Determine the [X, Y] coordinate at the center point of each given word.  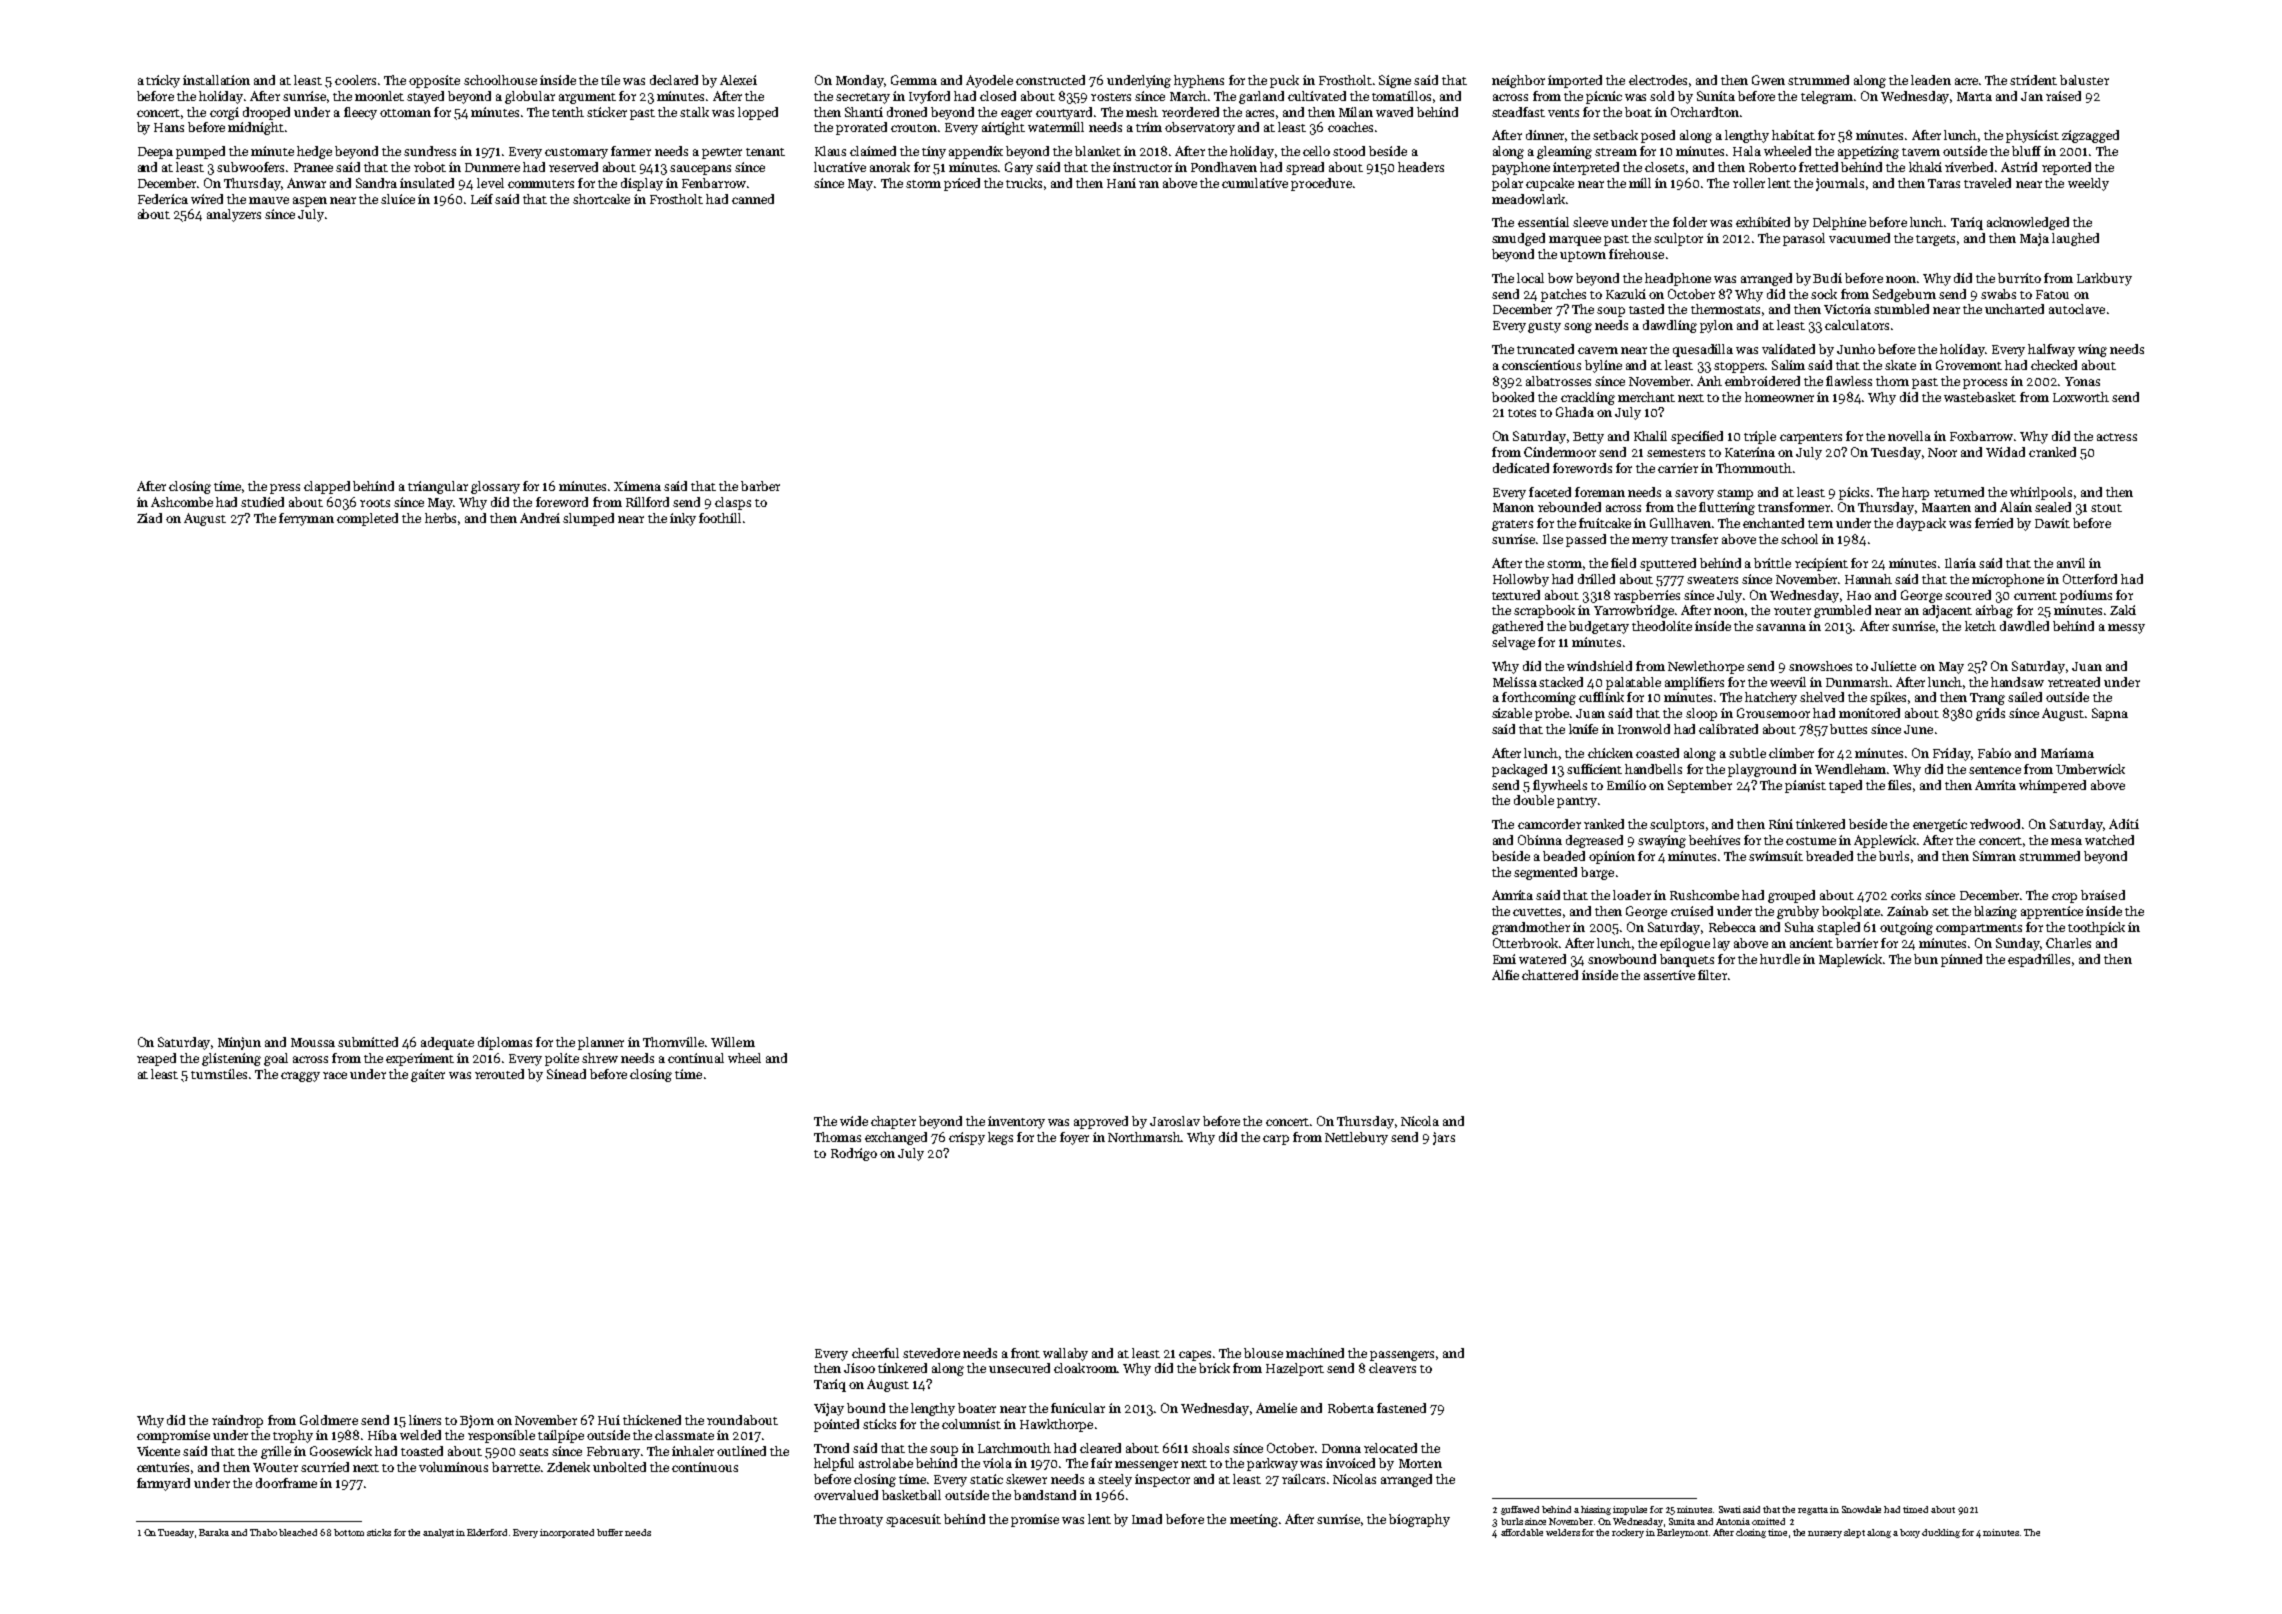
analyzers [234, 215]
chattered [1550, 975]
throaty [861, 1520]
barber [760, 486]
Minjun [239, 1043]
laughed [2075, 239]
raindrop [237, 1421]
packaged [1519, 770]
